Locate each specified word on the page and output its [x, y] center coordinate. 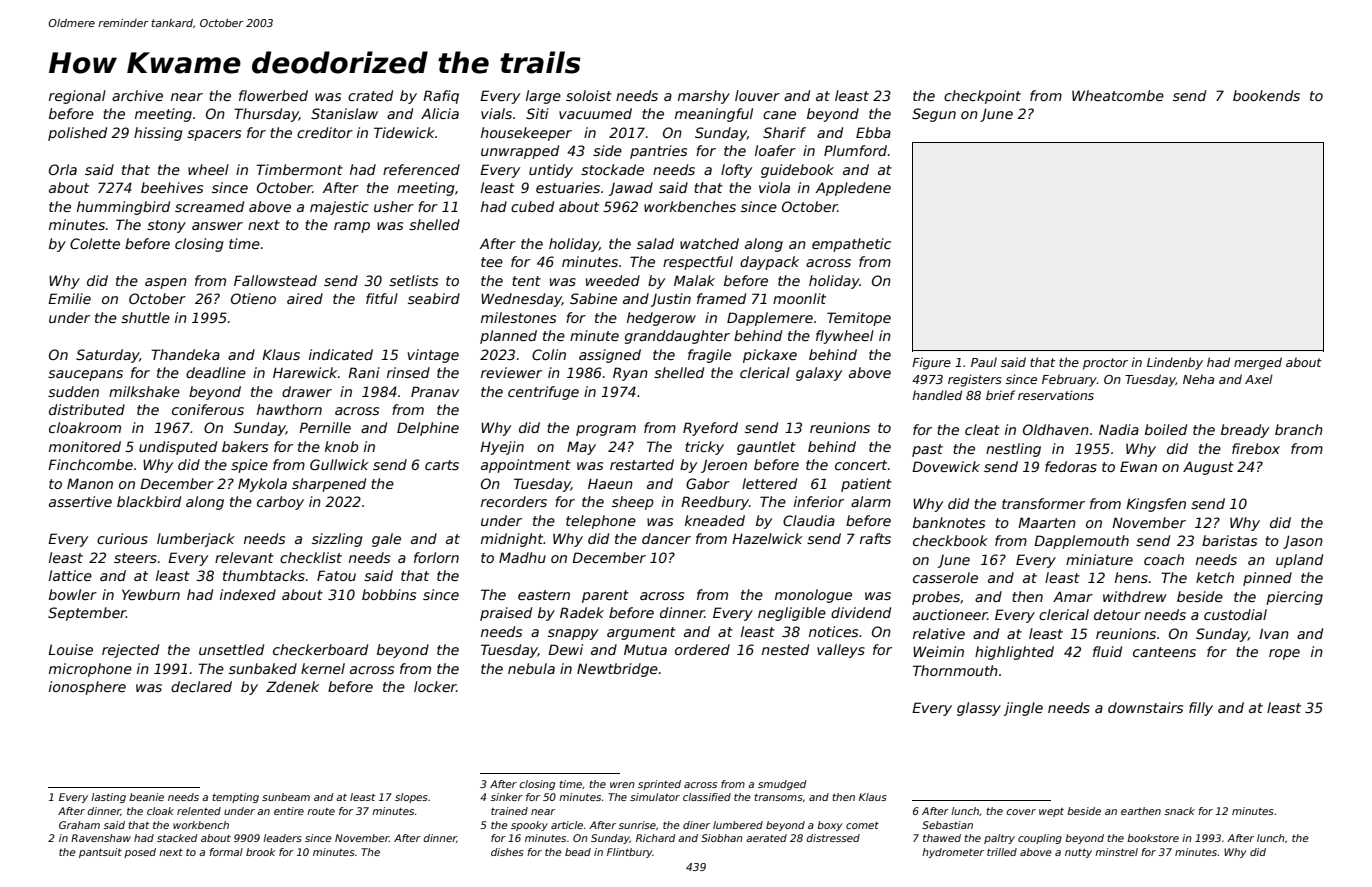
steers [135, 558]
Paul [984, 362]
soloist [589, 95]
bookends [1266, 95]
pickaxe [770, 356]
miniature [1099, 559]
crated [370, 95]
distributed [87, 409]
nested [785, 649]
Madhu [522, 557]
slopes [411, 798]
